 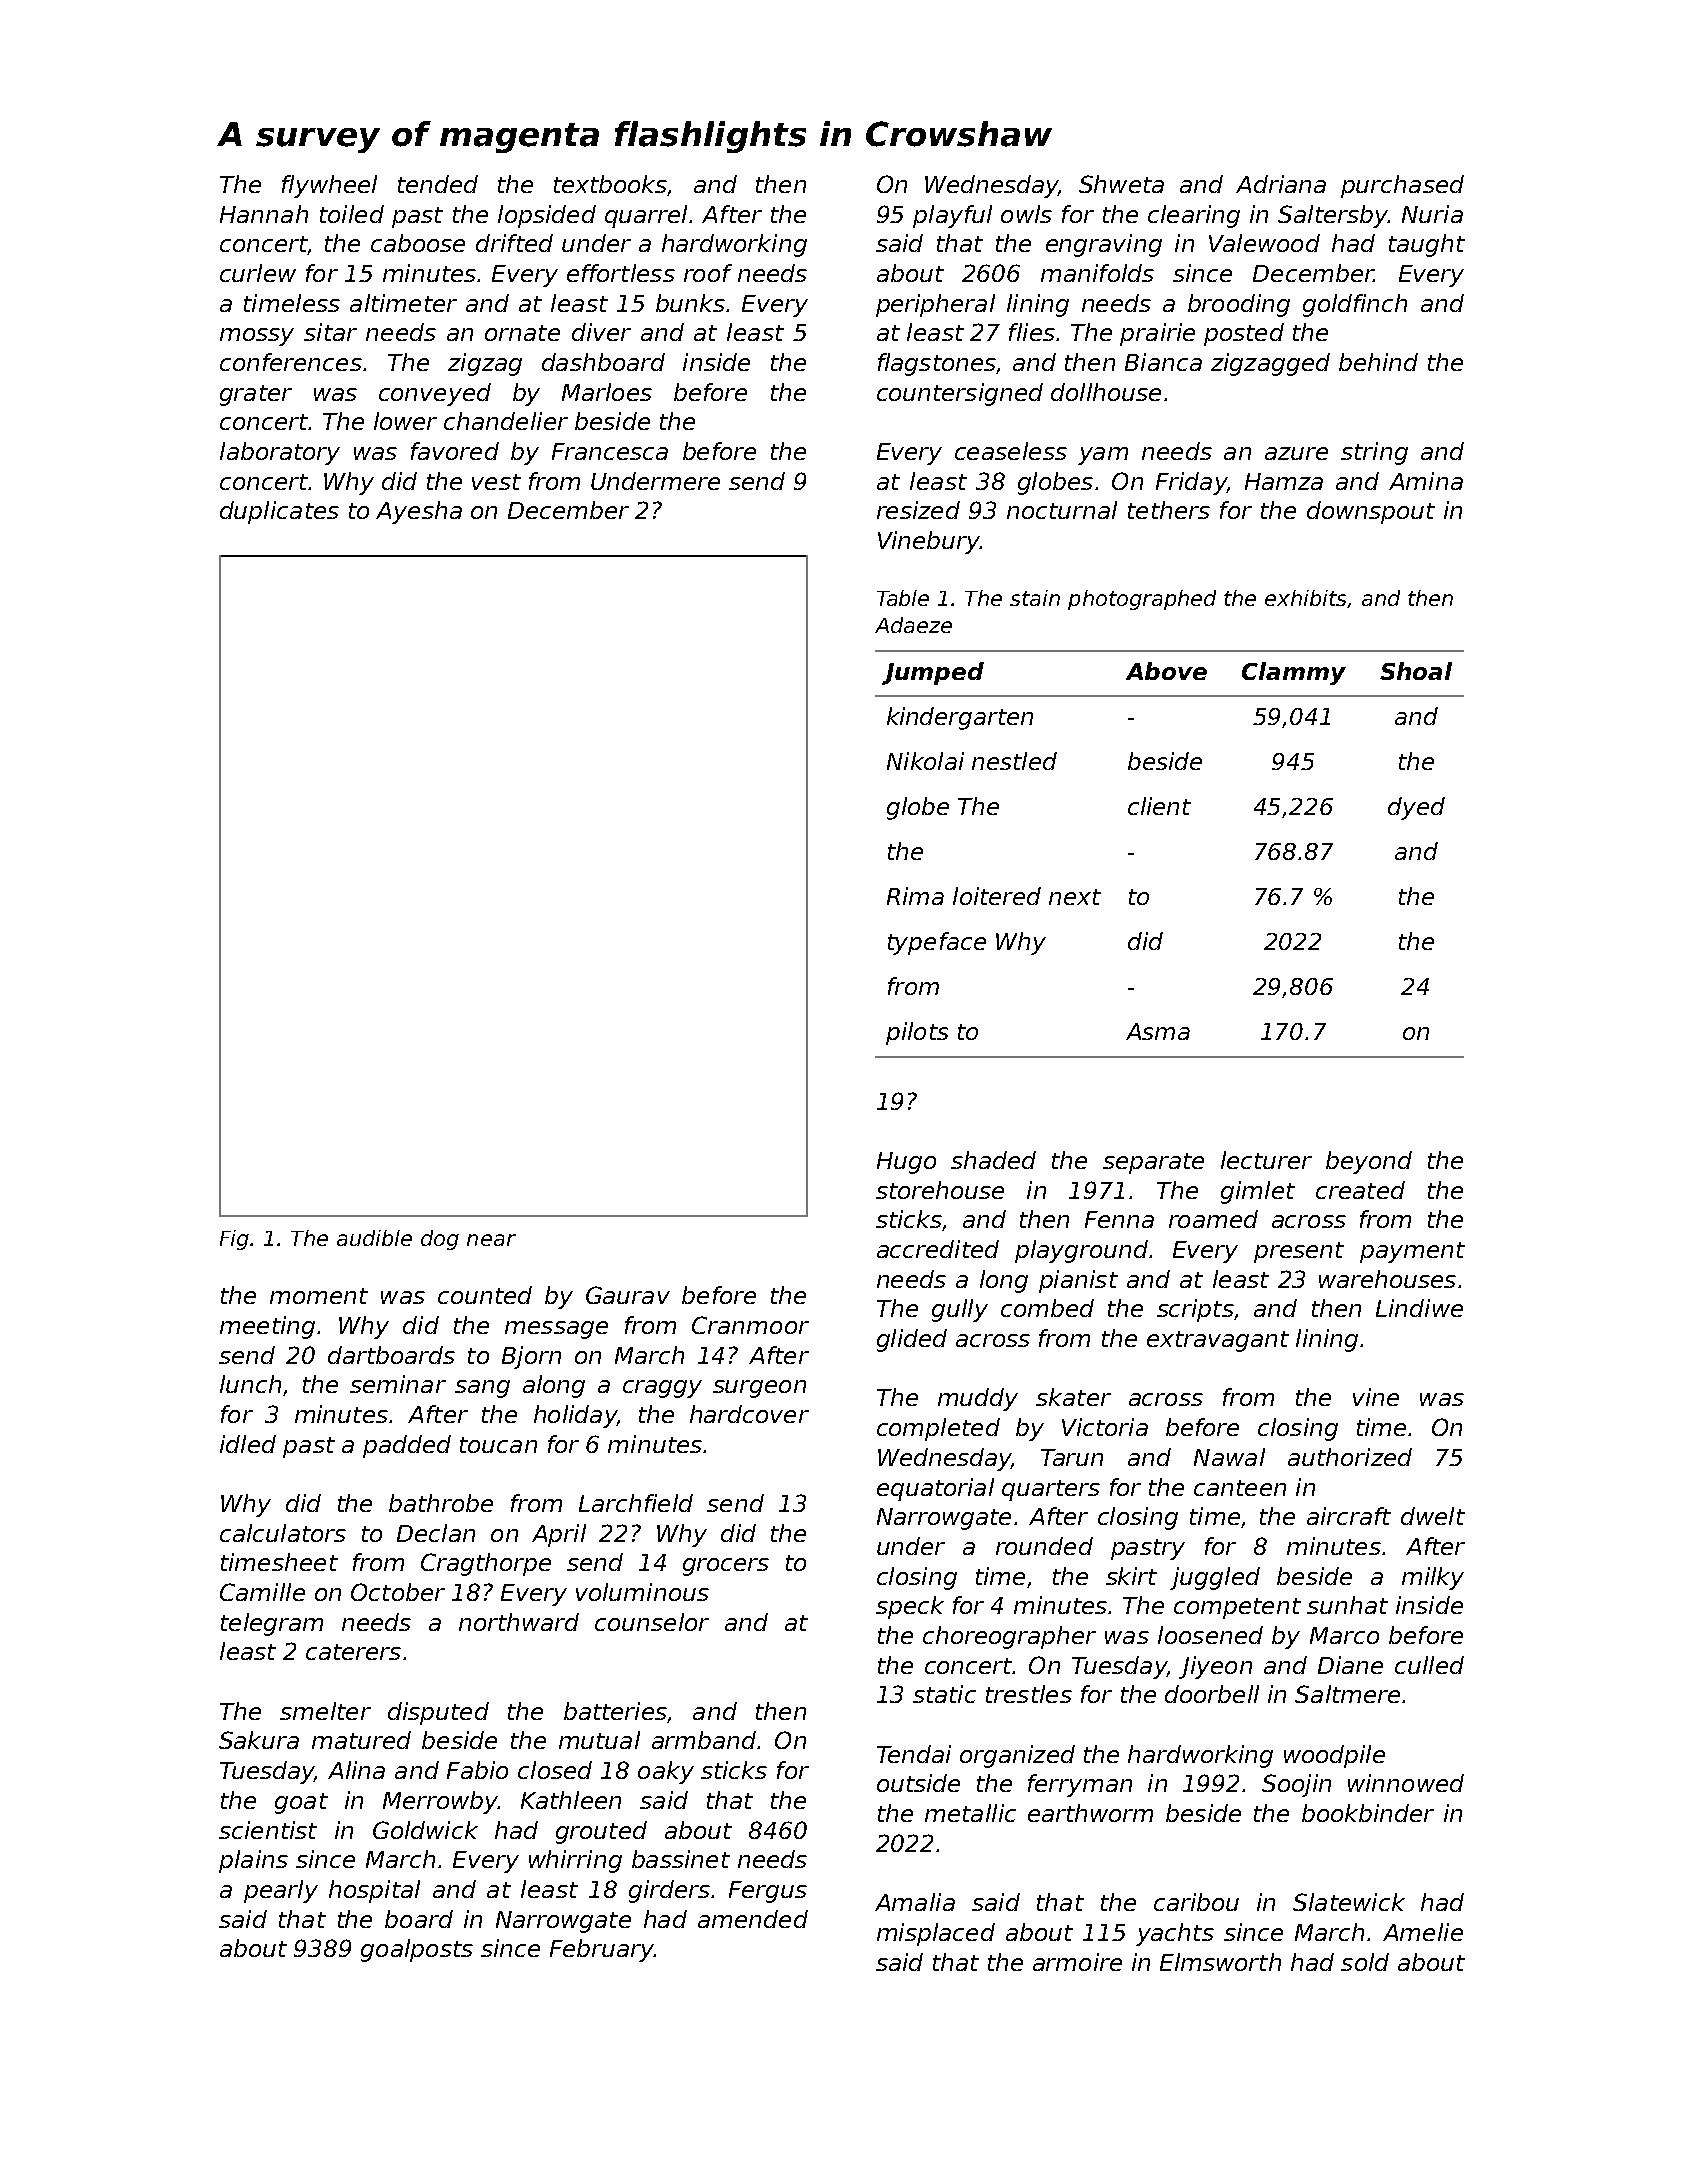 I want to click on curlew, so click(x=258, y=273).
